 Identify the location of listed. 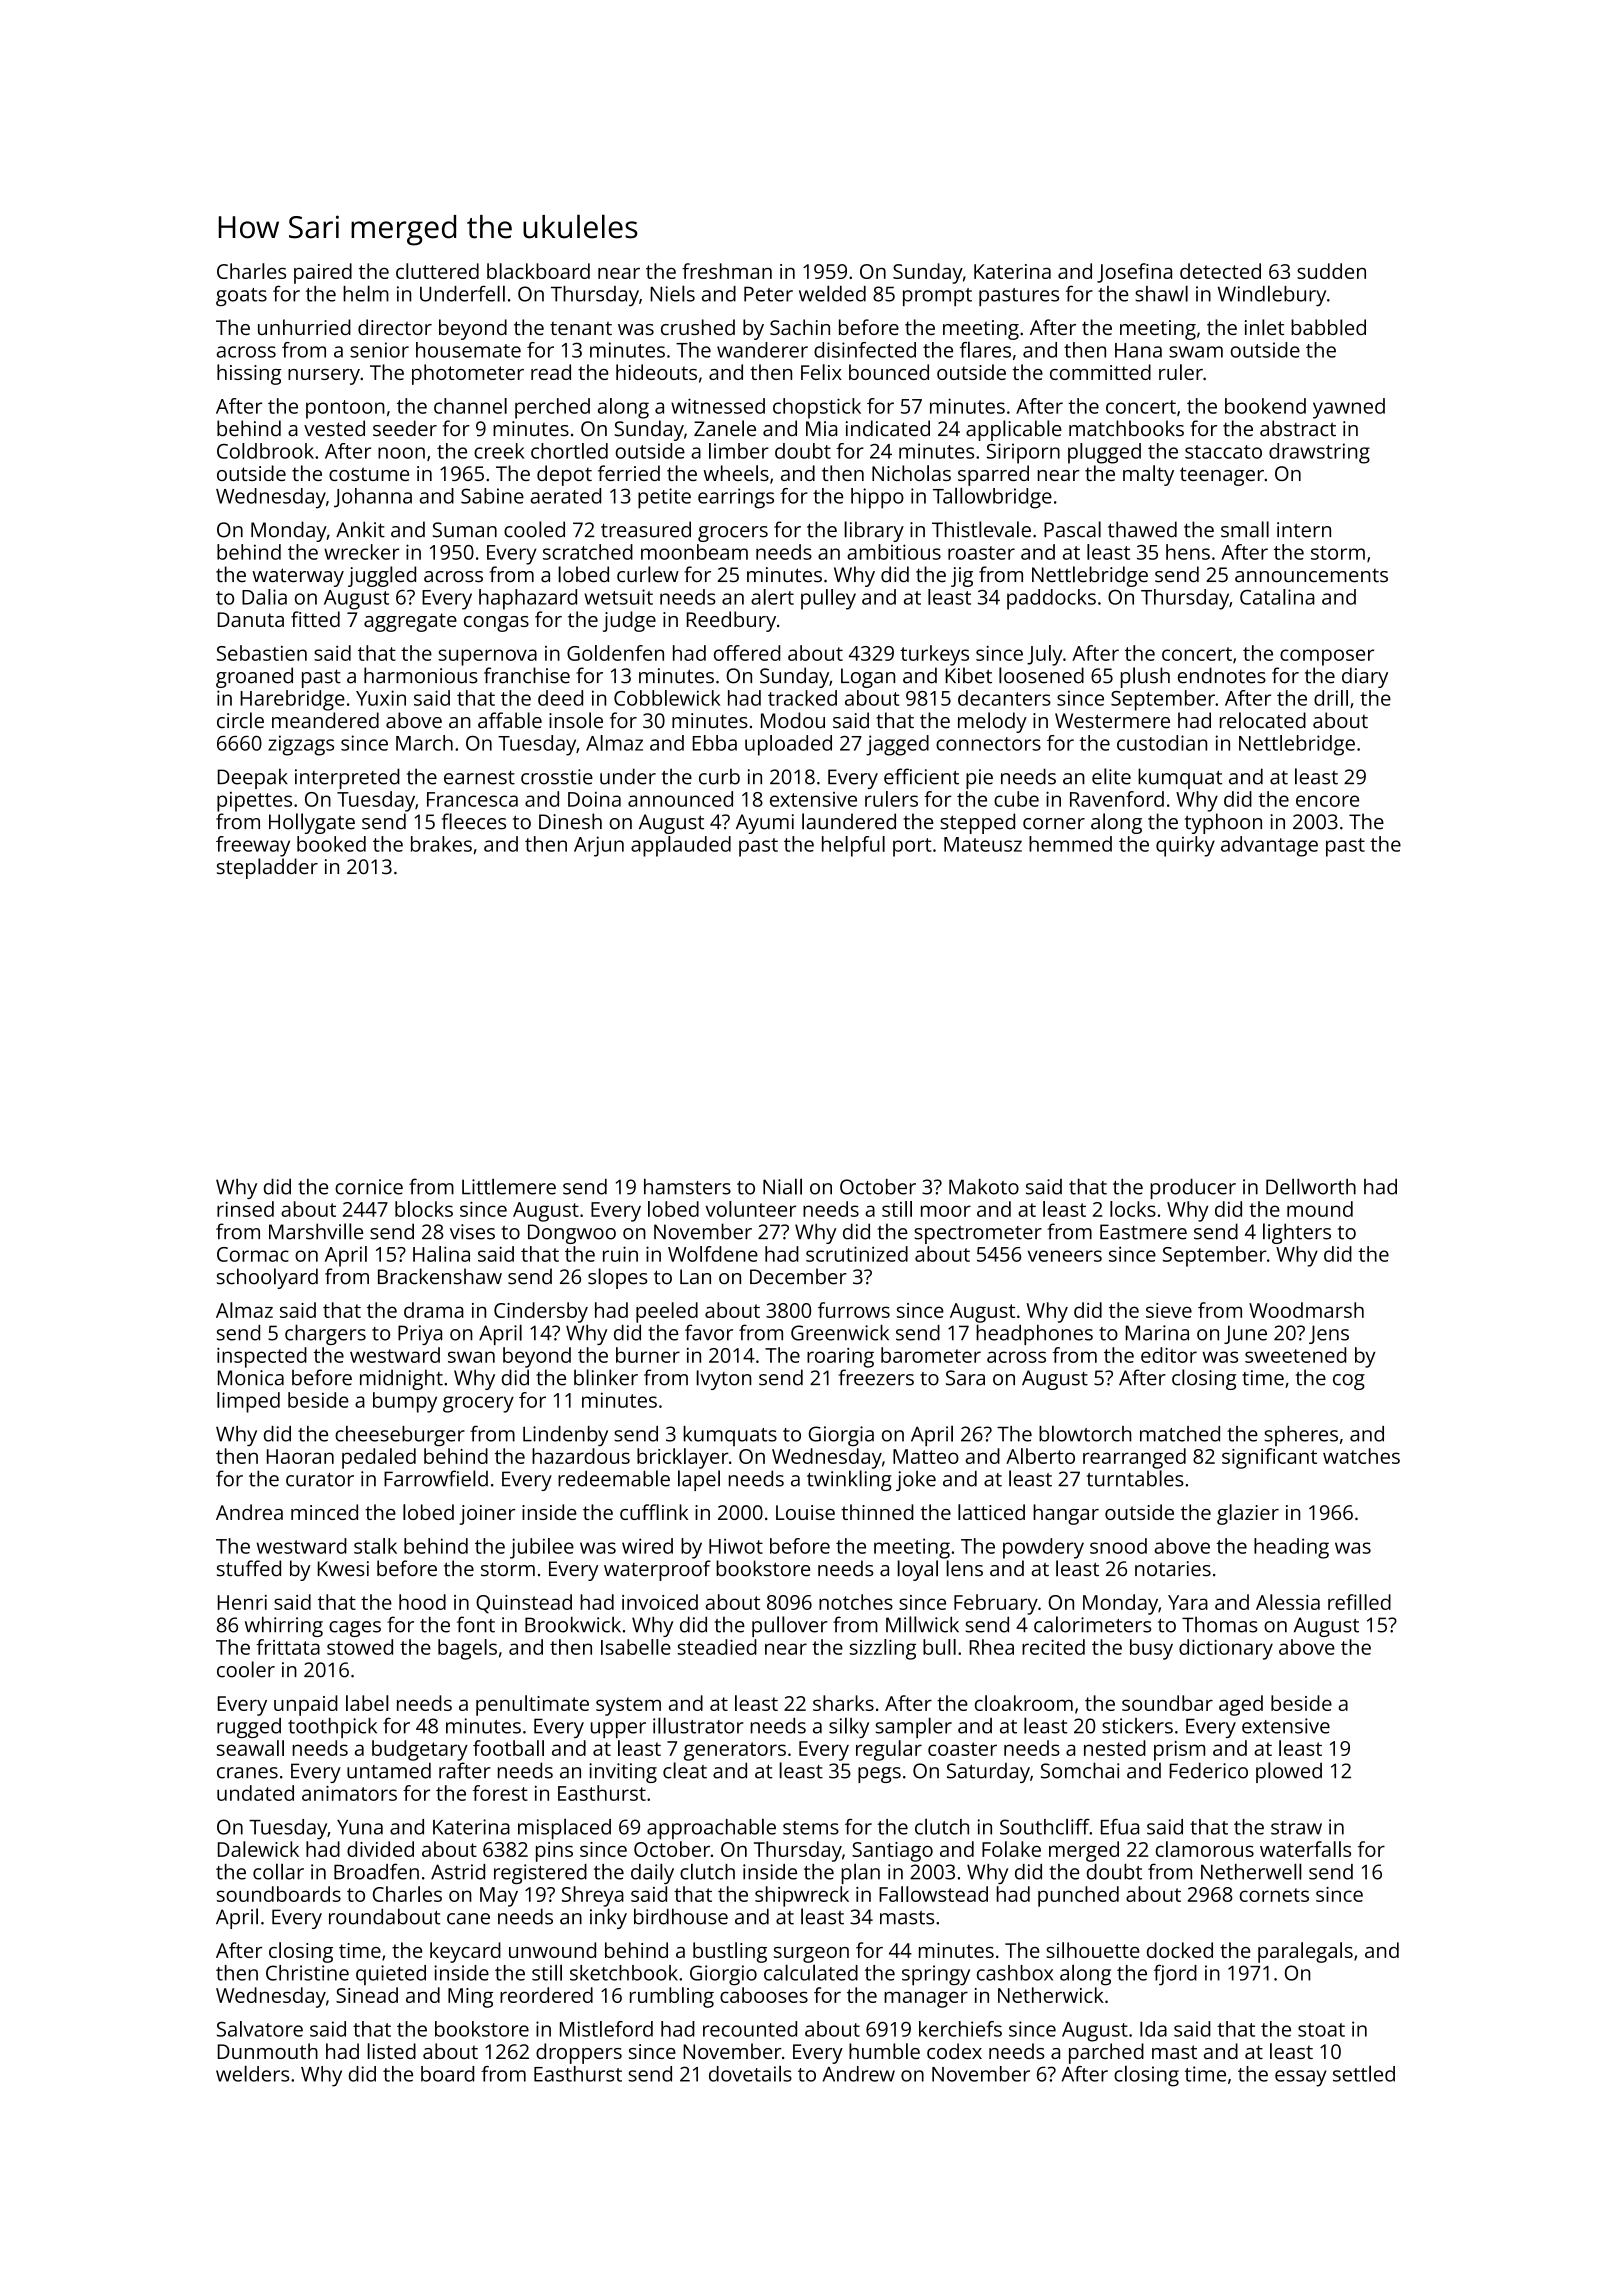
(391, 2051).
